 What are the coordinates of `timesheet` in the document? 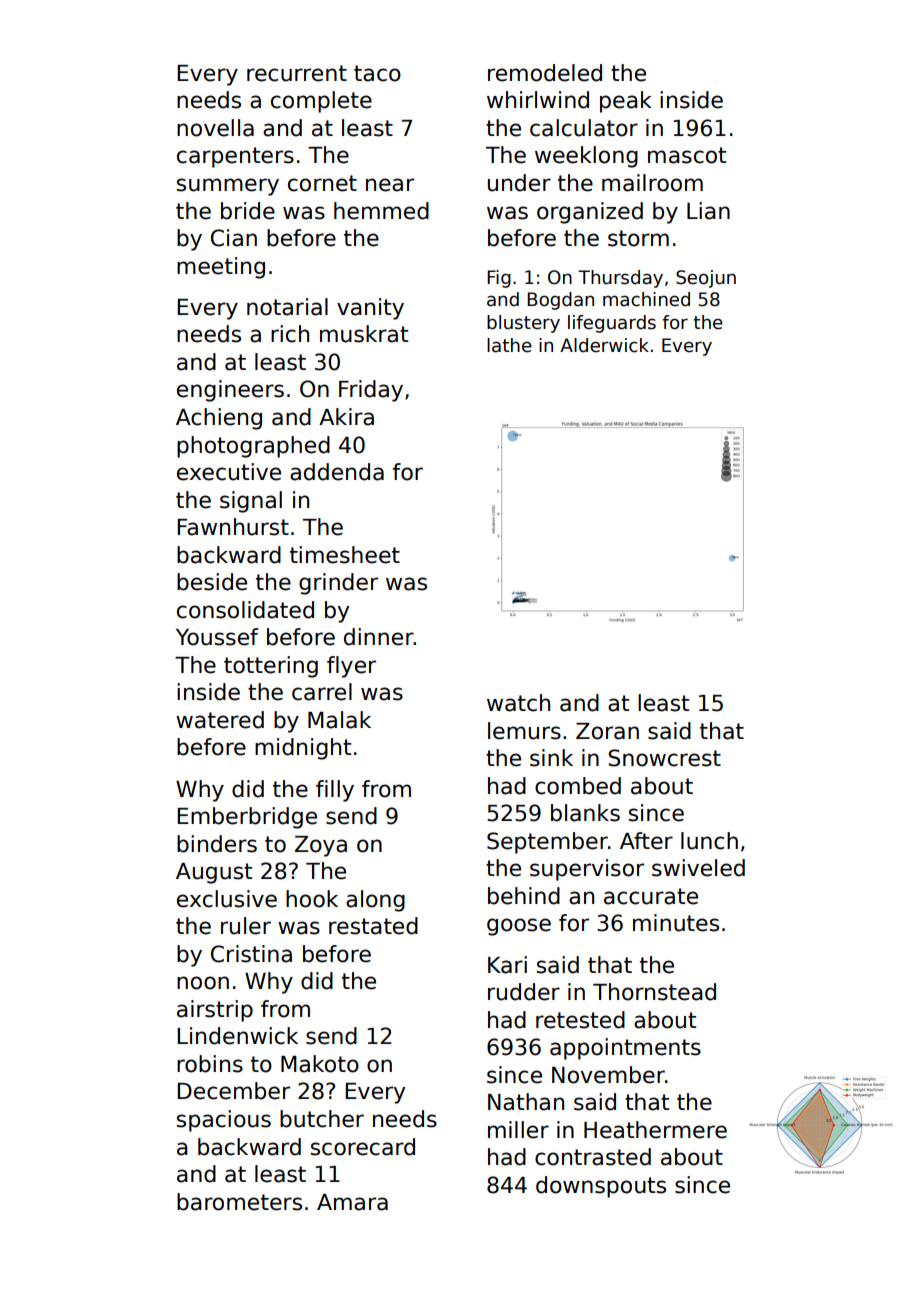 It's located at (345, 555).
